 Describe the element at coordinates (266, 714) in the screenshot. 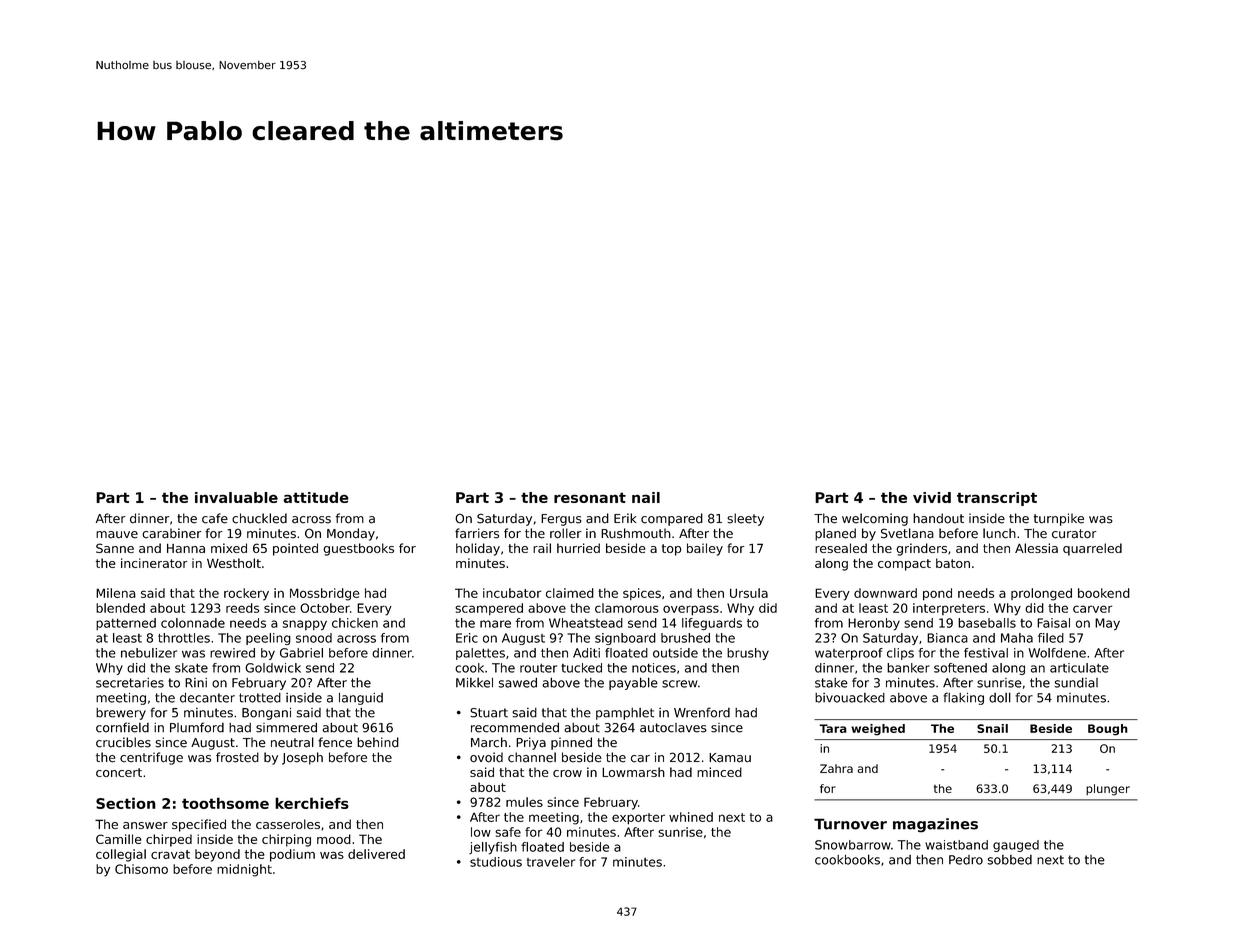

I see `Bongani` at that location.
